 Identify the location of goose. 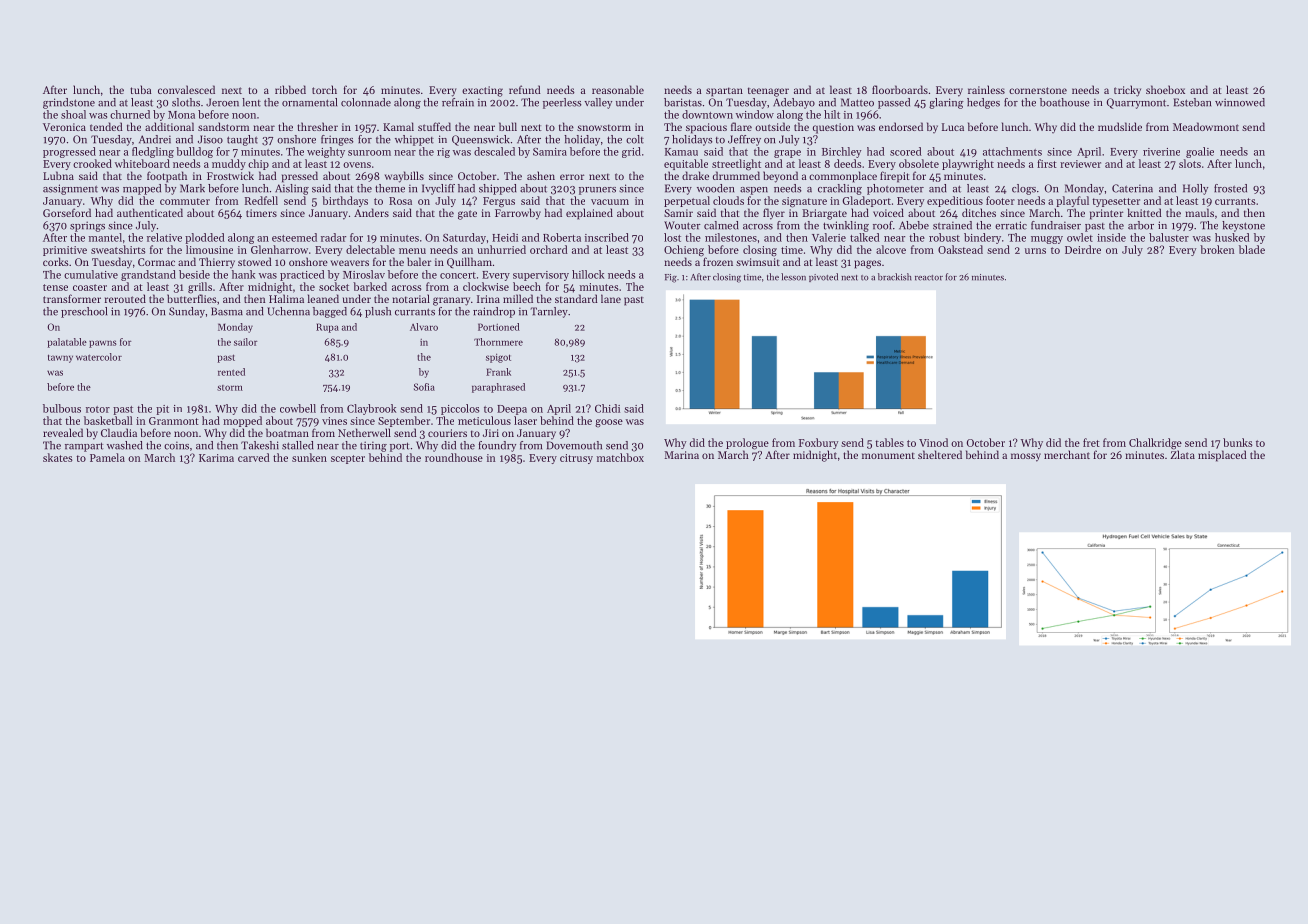
(609, 423).
